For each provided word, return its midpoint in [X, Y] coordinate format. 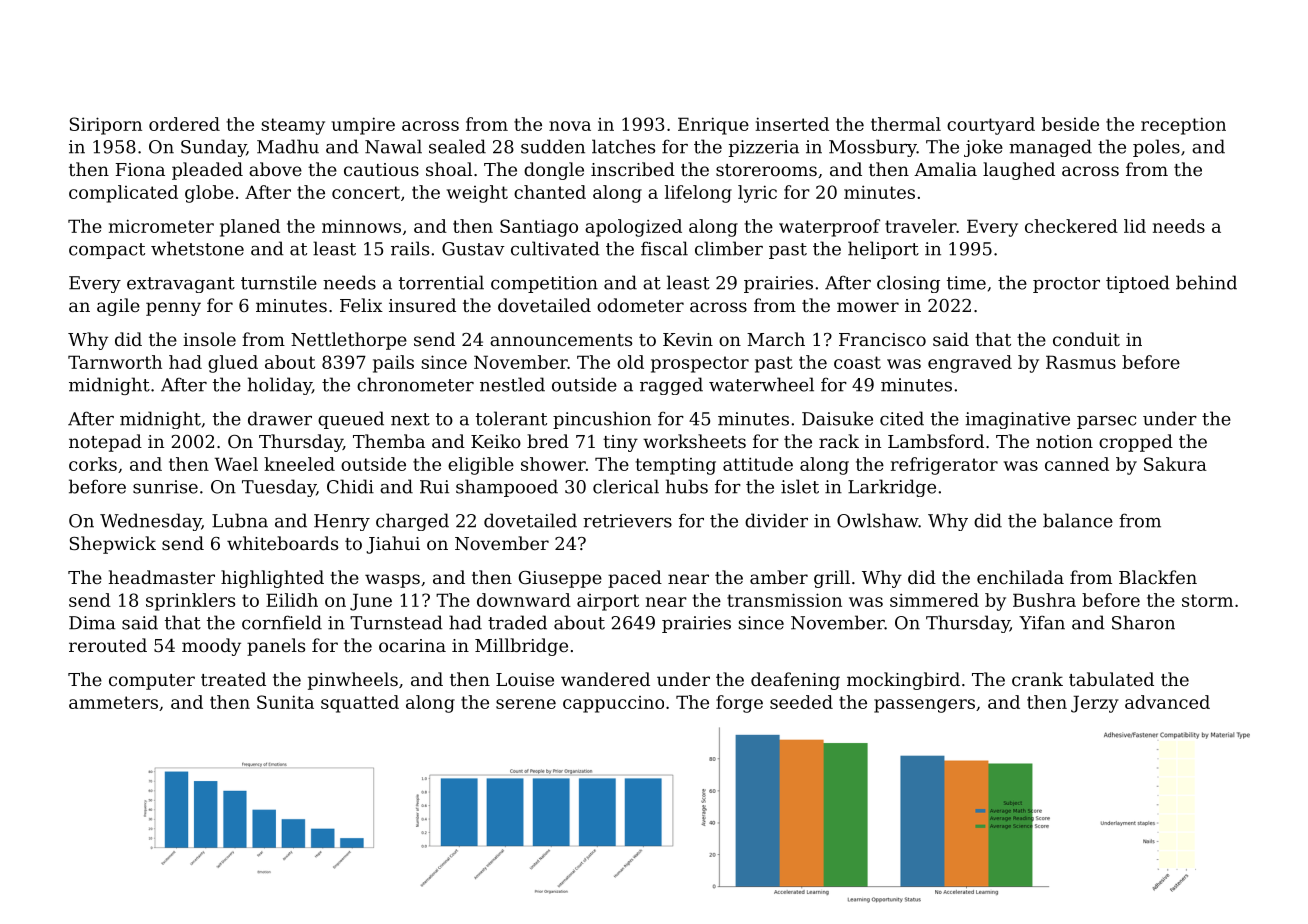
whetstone [197, 248]
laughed [1019, 171]
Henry [342, 522]
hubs [687, 486]
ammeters [113, 702]
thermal [906, 124]
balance [1078, 520]
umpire [363, 126]
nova [570, 126]
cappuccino [613, 704]
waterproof [829, 228]
